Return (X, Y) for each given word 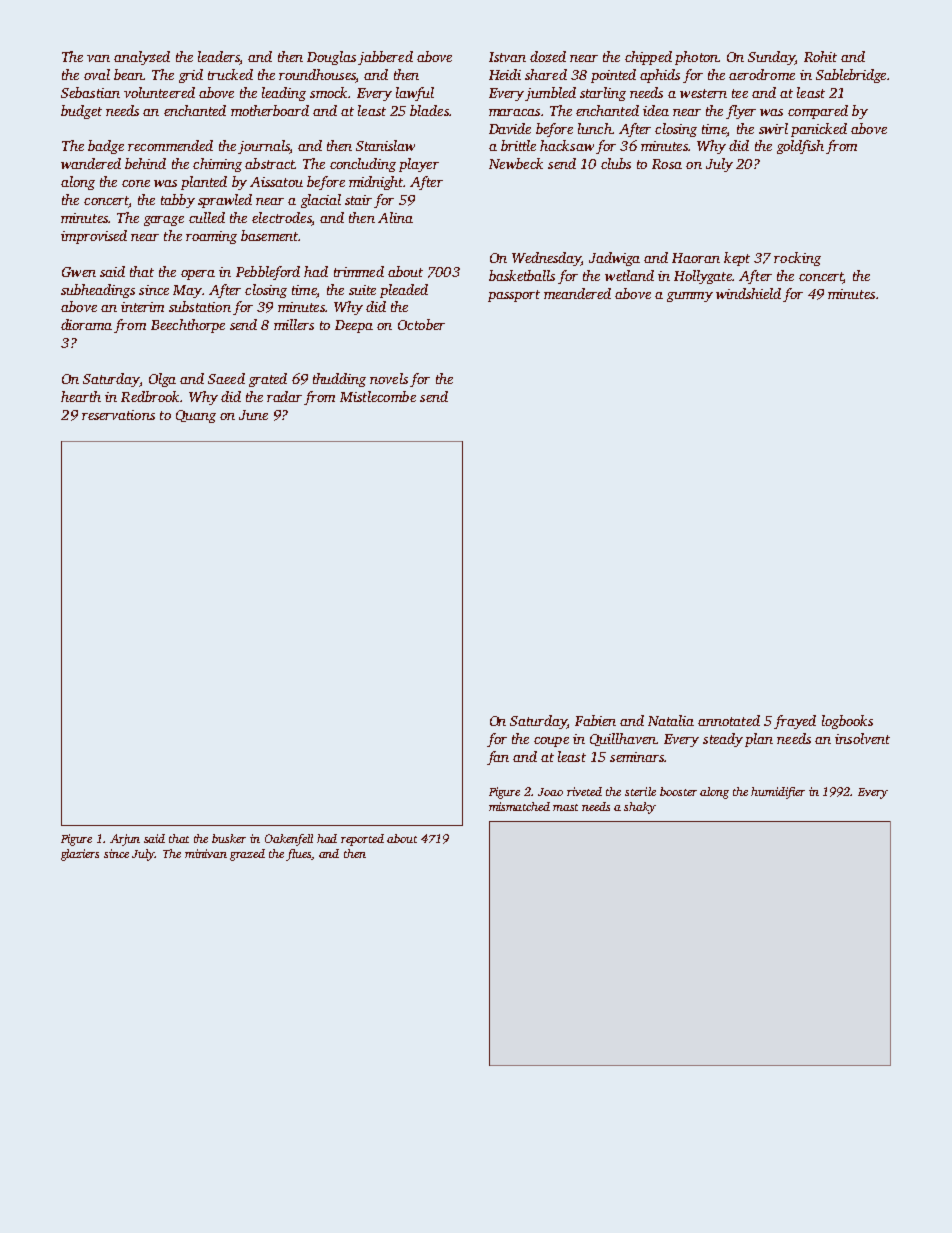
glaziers (80, 855)
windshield (748, 293)
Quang (196, 416)
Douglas (331, 58)
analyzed (142, 58)
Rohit (820, 56)
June (253, 415)
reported (362, 840)
